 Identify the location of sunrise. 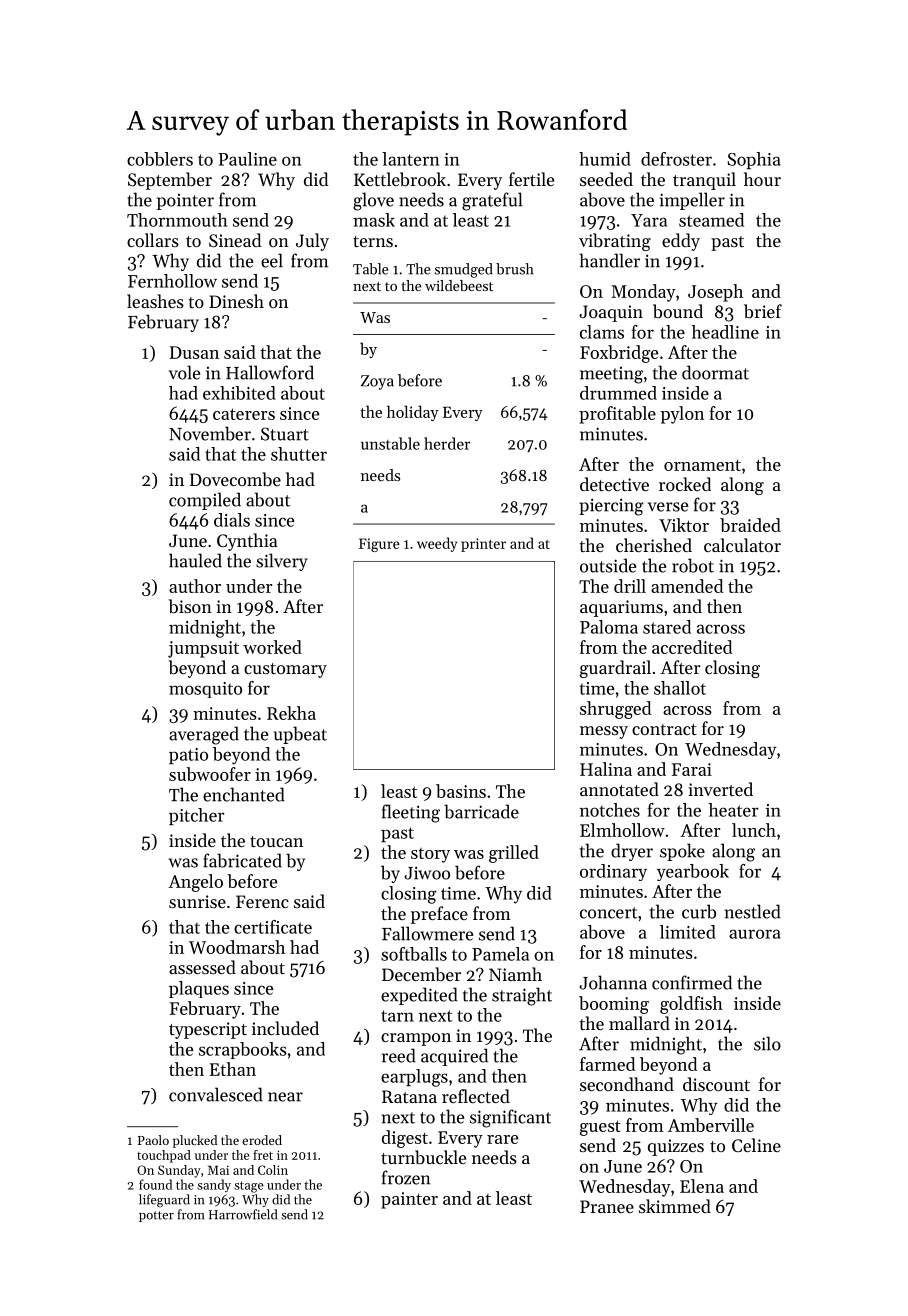
(197, 901).
